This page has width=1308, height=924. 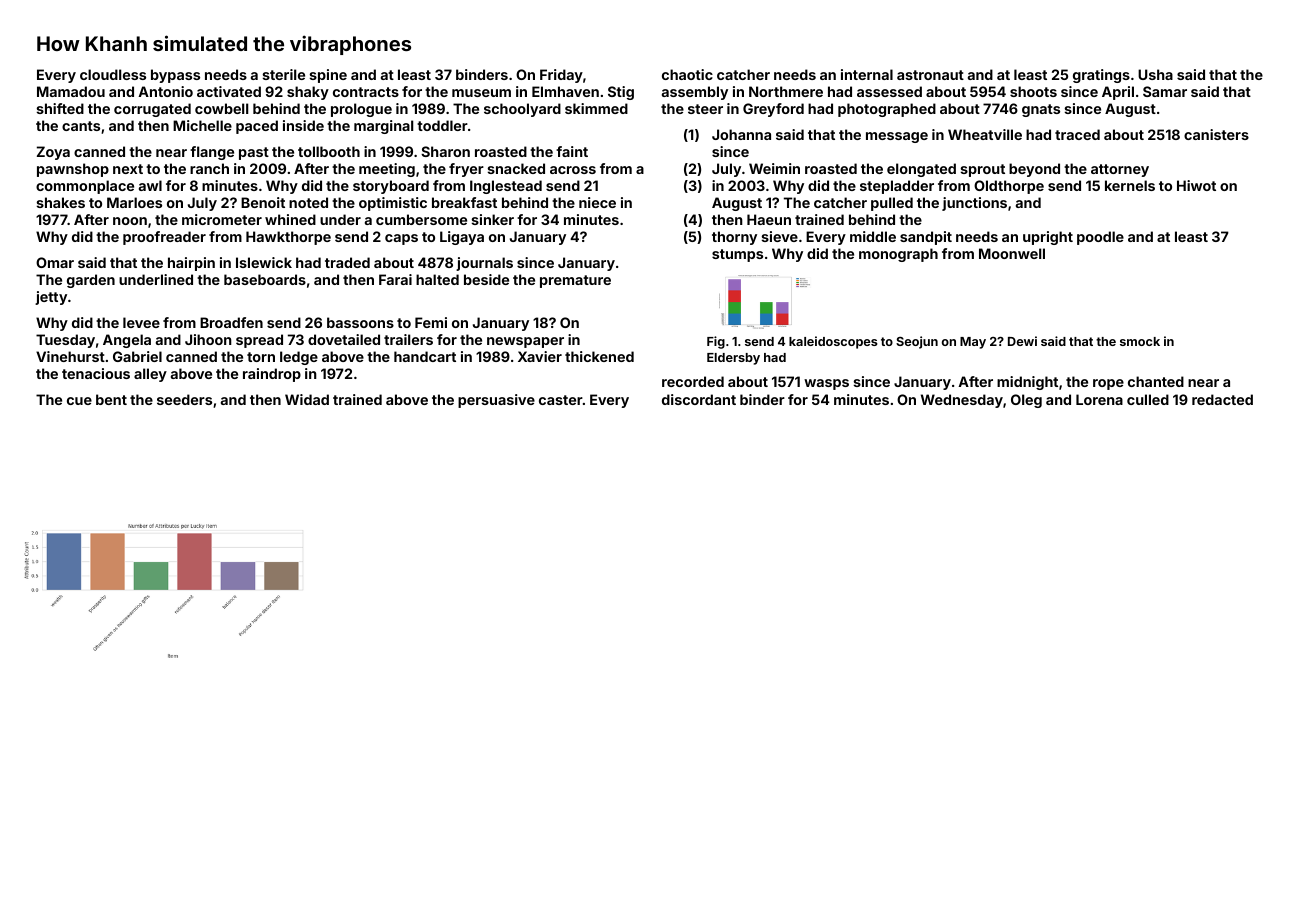 I want to click on Dewi, so click(x=1022, y=341).
